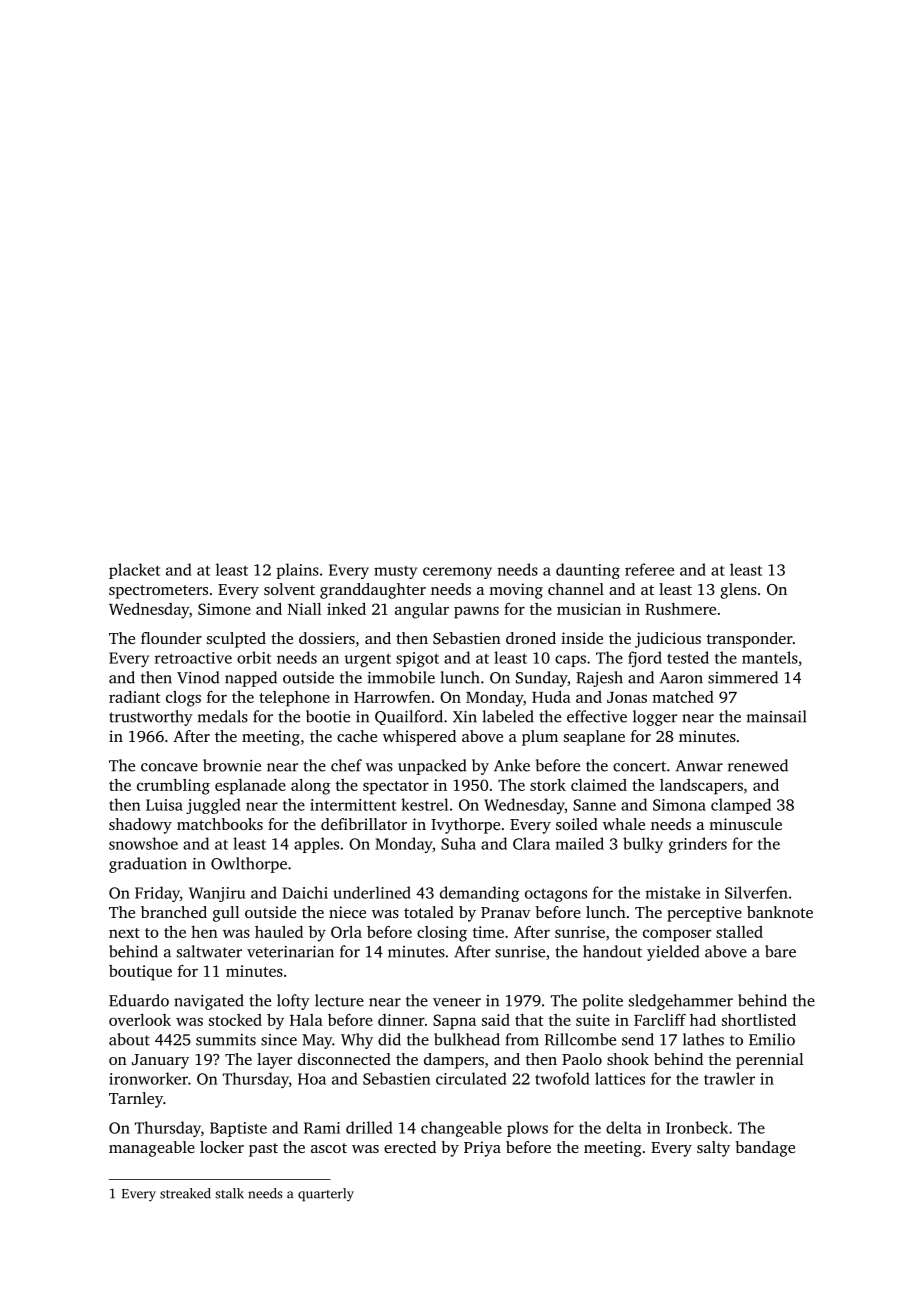  What do you see at coordinates (482, 1149) in the document?
I see `Priya` at bounding box center [482, 1149].
